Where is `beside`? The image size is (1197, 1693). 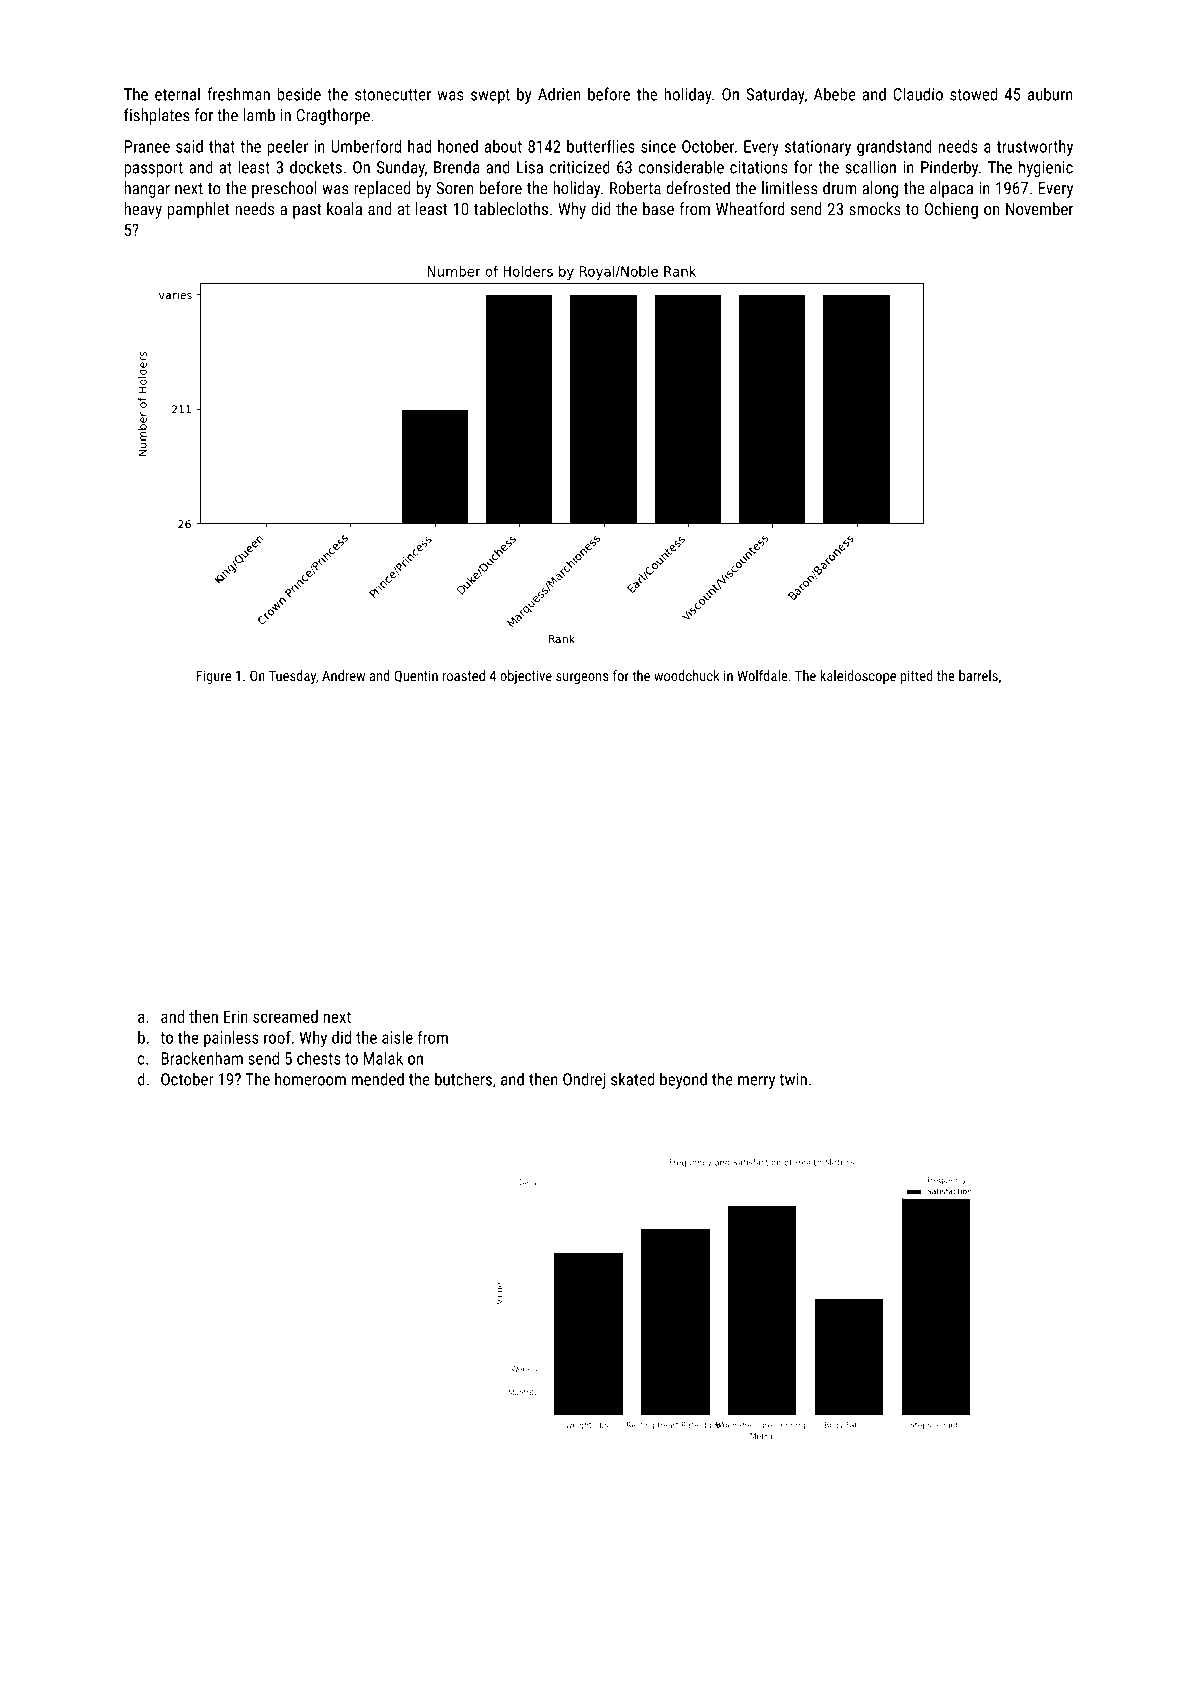 beside is located at coordinates (299, 94).
